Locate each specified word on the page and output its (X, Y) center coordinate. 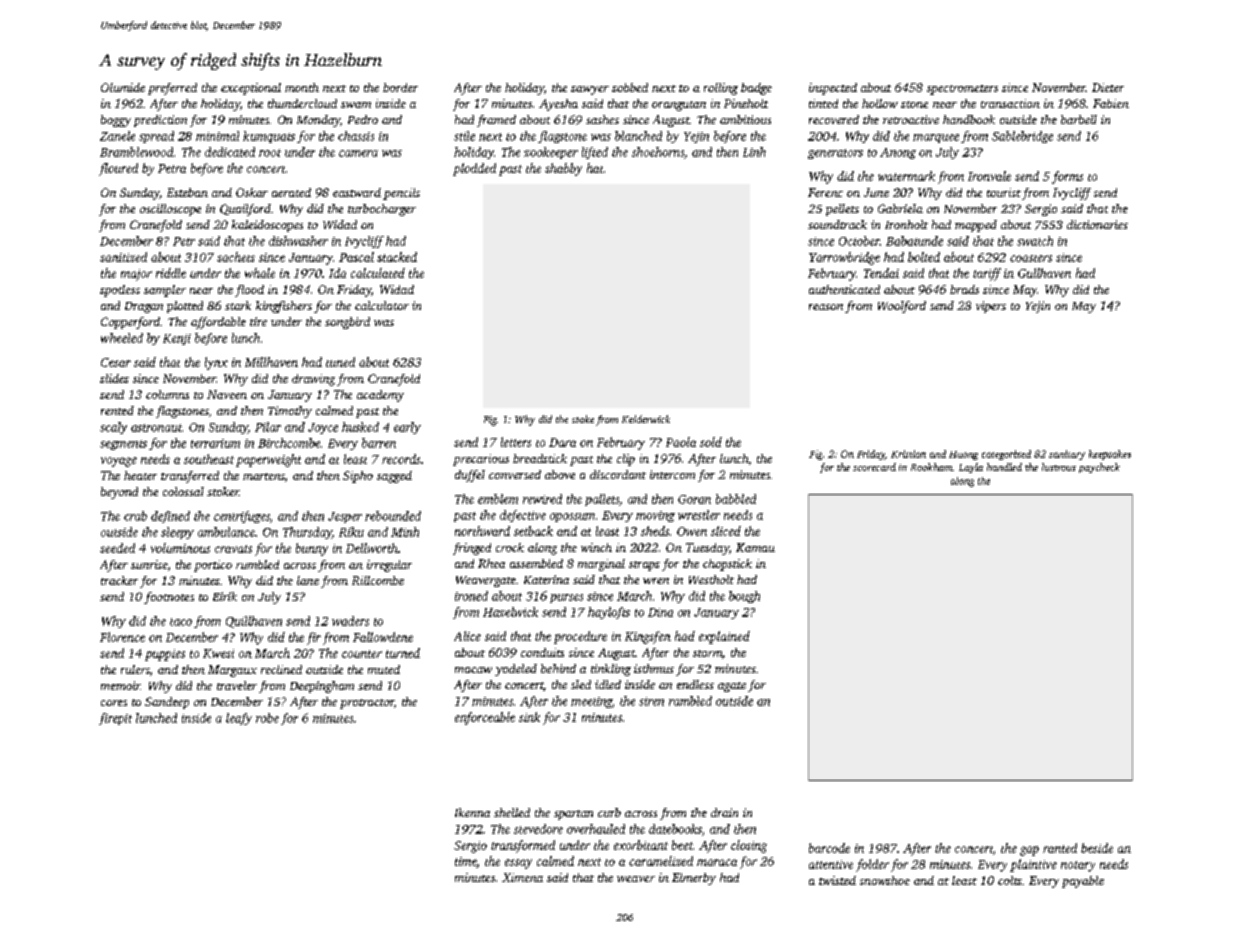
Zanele (117, 136)
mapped (976, 226)
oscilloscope (170, 210)
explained (724, 637)
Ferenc (825, 192)
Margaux (232, 671)
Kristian (908, 454)
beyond (119, 493)
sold (711, 442)
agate (732, 687)
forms (1067, 177)
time (466, 862)
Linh (754, 152)
